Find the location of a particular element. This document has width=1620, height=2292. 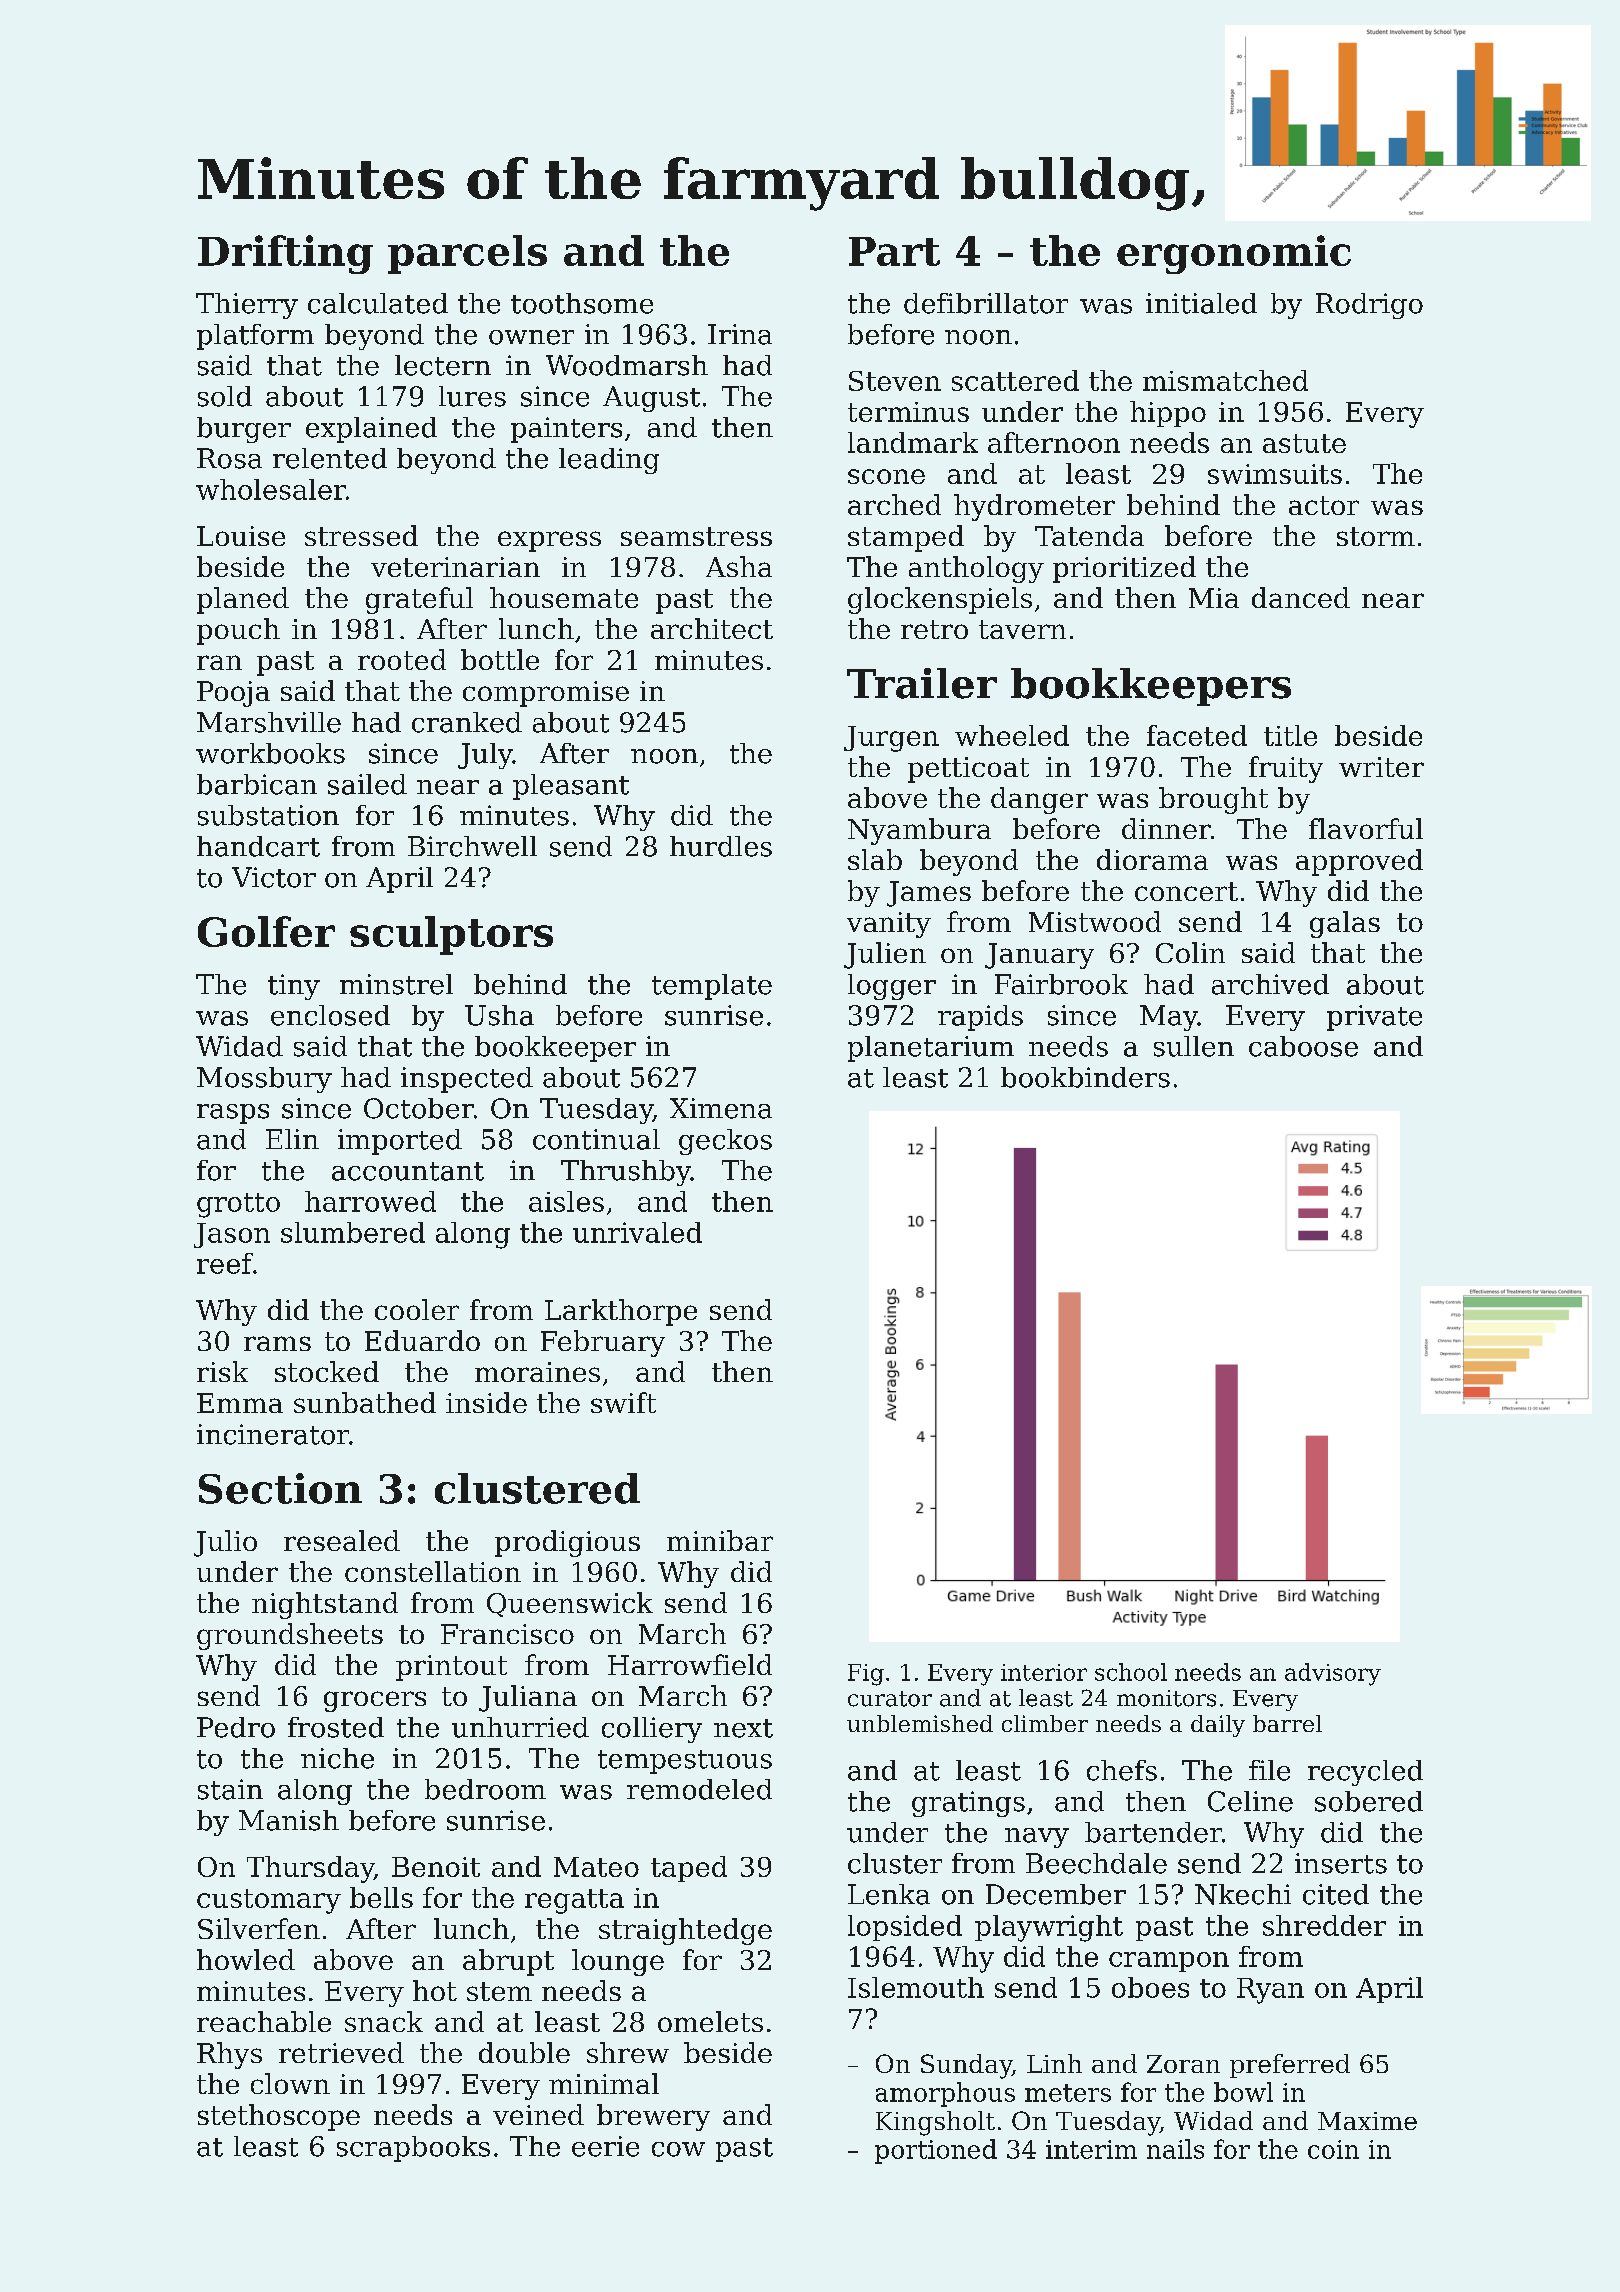

Harrowfield is located at coordinates (690, 1664).
